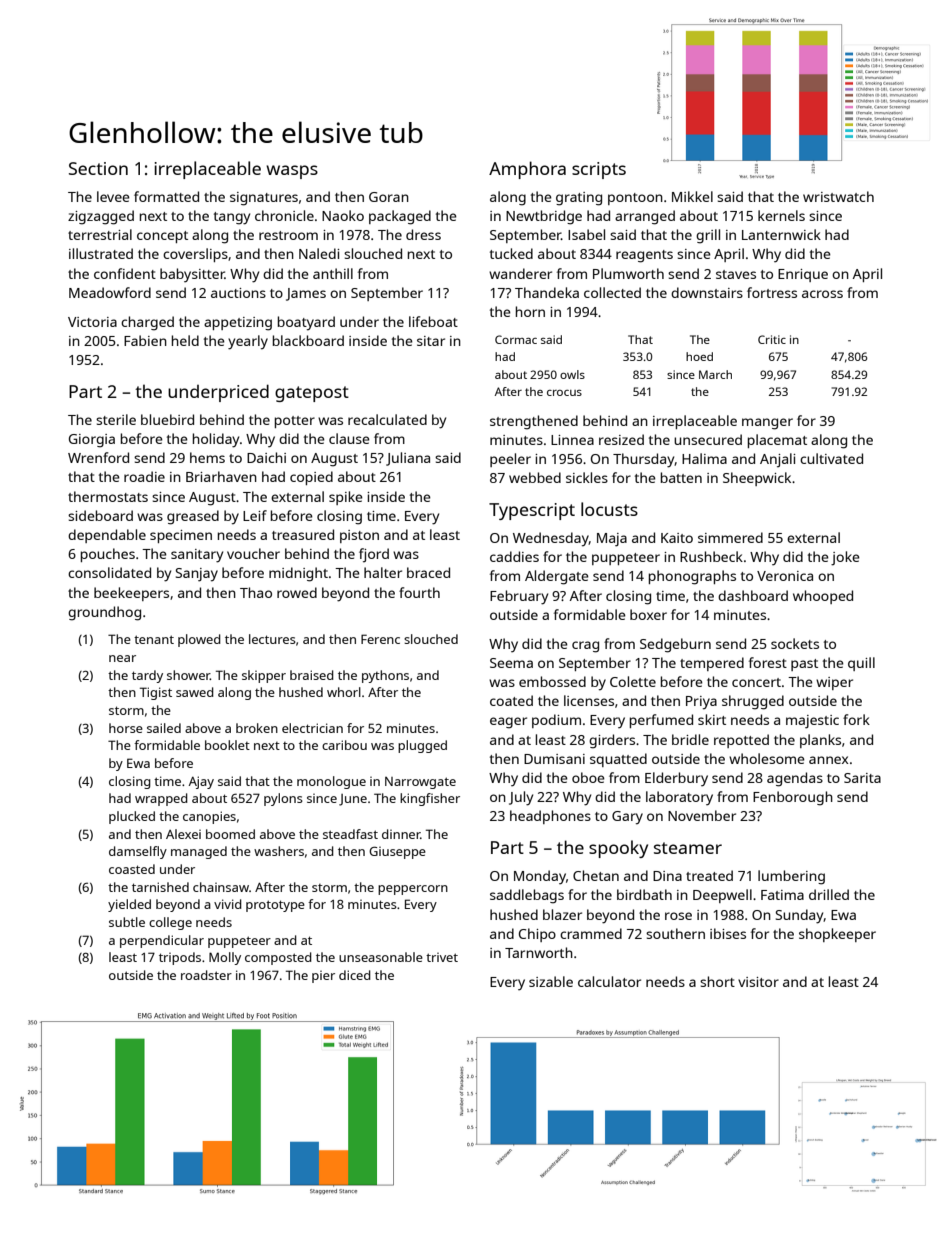 The width and height of the page is (952, 1233). Describe the element at coordinates (129, 905) in the page. I see `yielded` at that location.
